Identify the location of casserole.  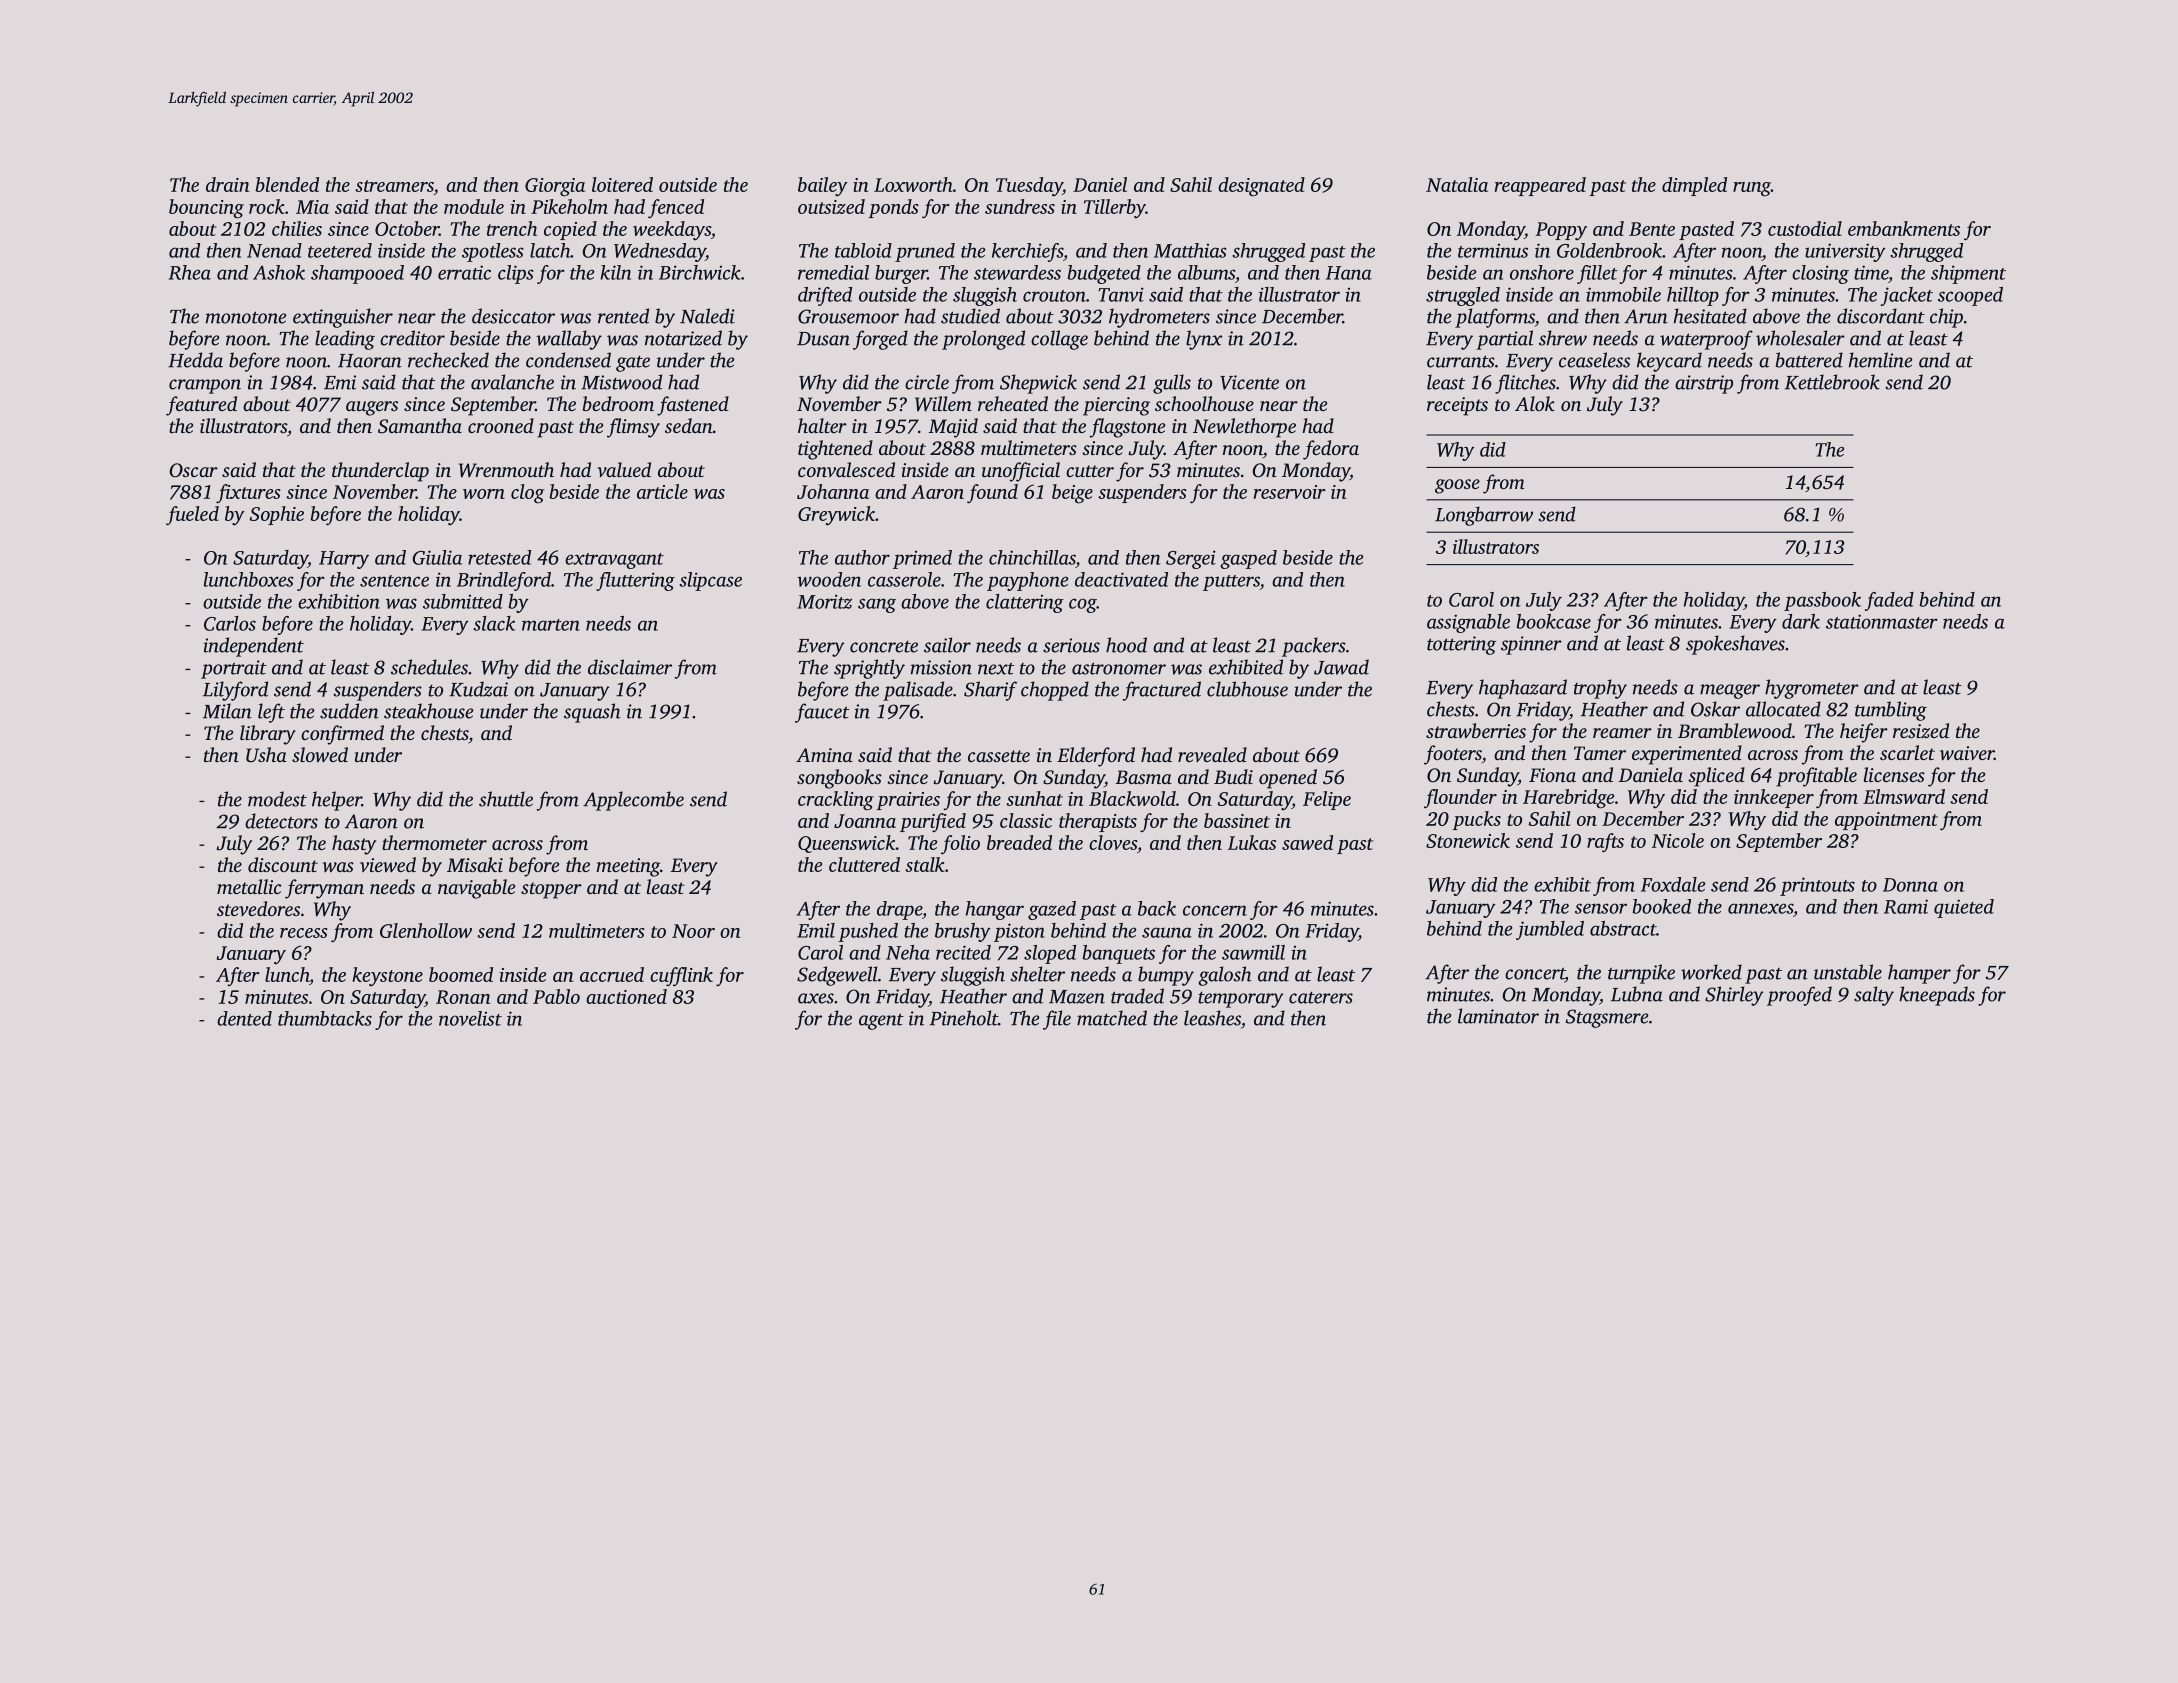
(904, 579).
